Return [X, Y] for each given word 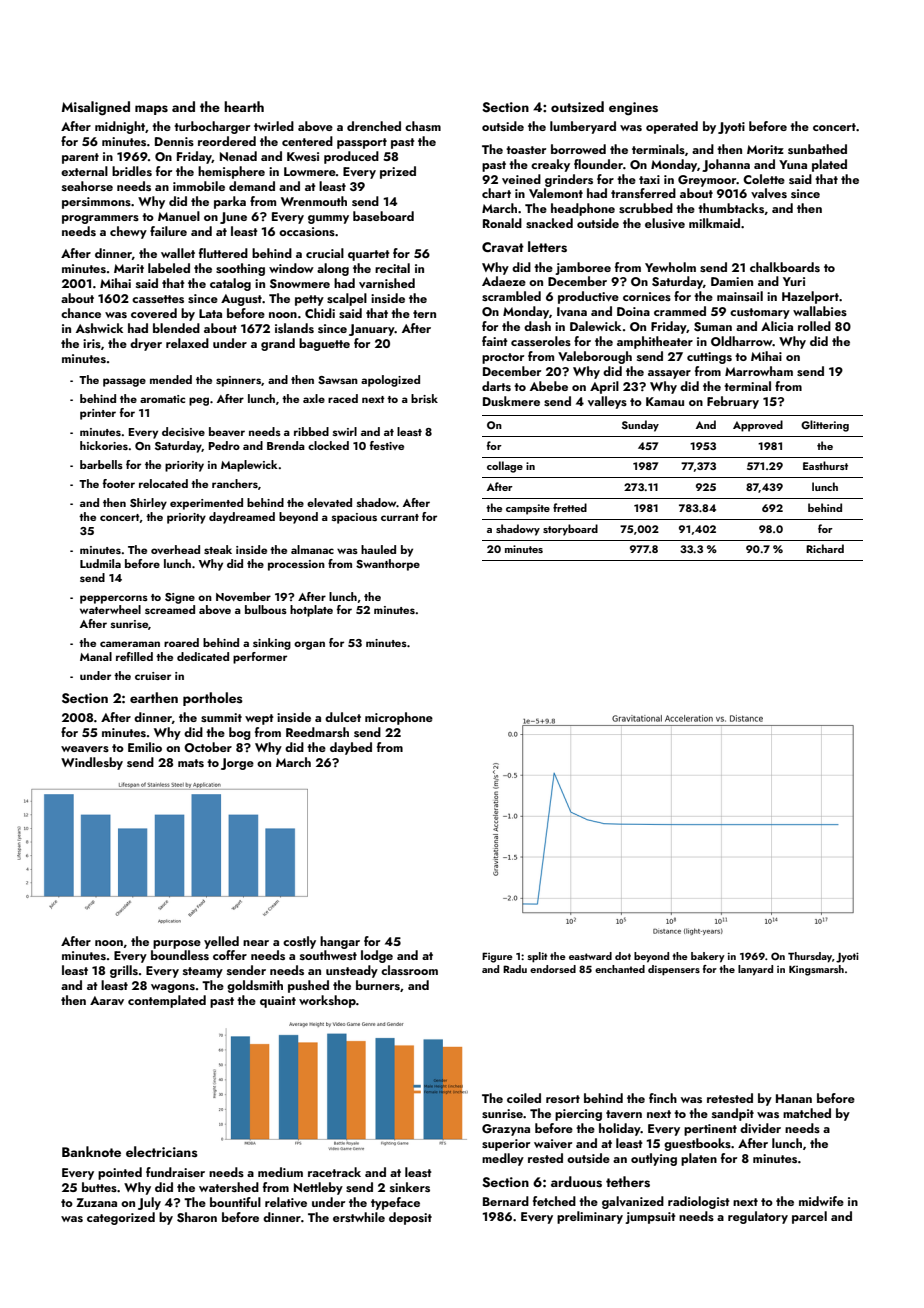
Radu [515, 969]
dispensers [674, 970]
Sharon [197, 1217]
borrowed [578, 149]
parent [80, 158]
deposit [410, 1218]
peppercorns [114, 599]
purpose [177, 944]
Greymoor [707, 181]
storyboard [570, 530]
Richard [825, 548]
